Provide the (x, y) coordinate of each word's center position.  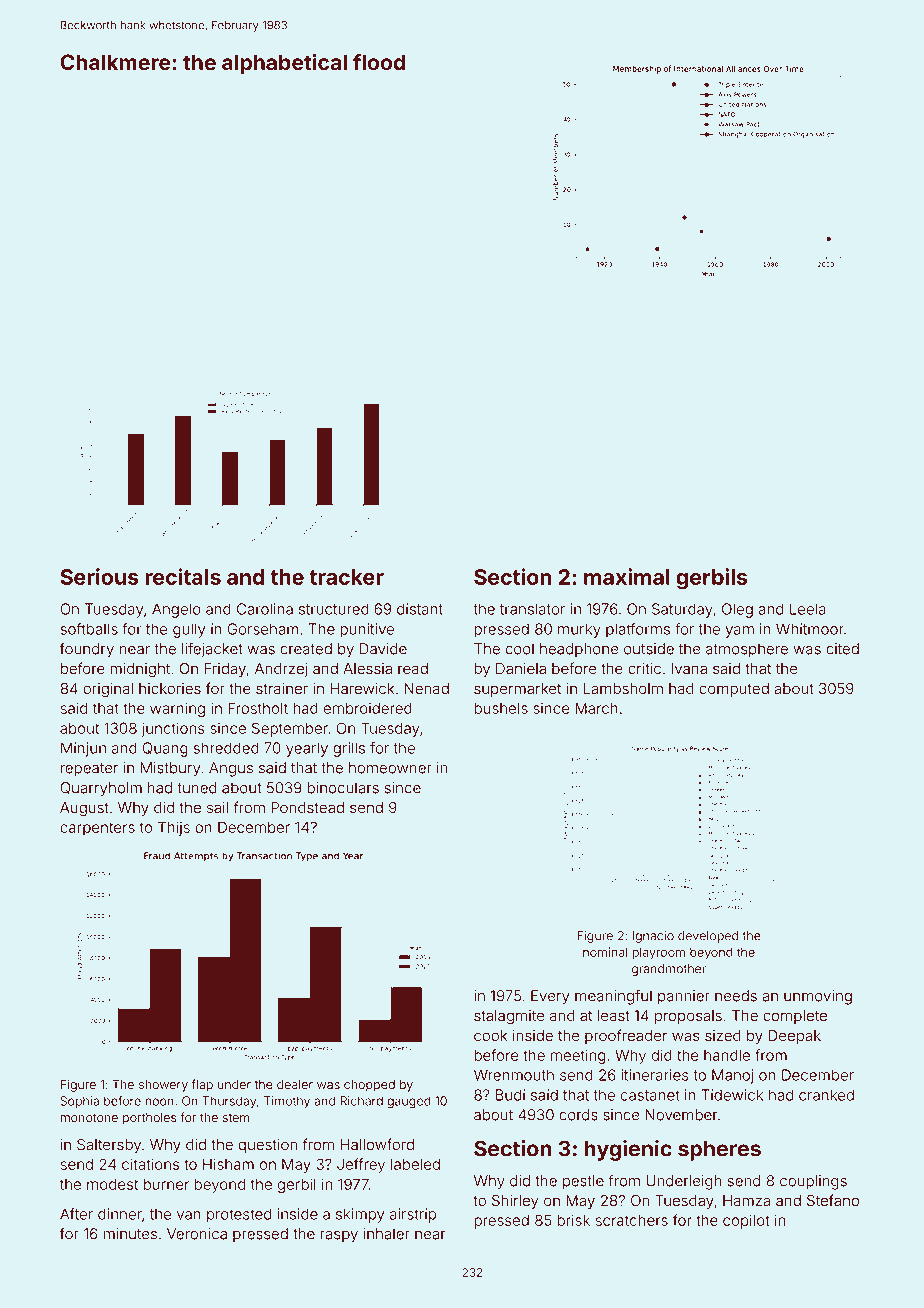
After (76, 1214)
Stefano (833, 1200)
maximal (627, 576)
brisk (573, 1220)
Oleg (737, 610)
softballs (89, 629)
